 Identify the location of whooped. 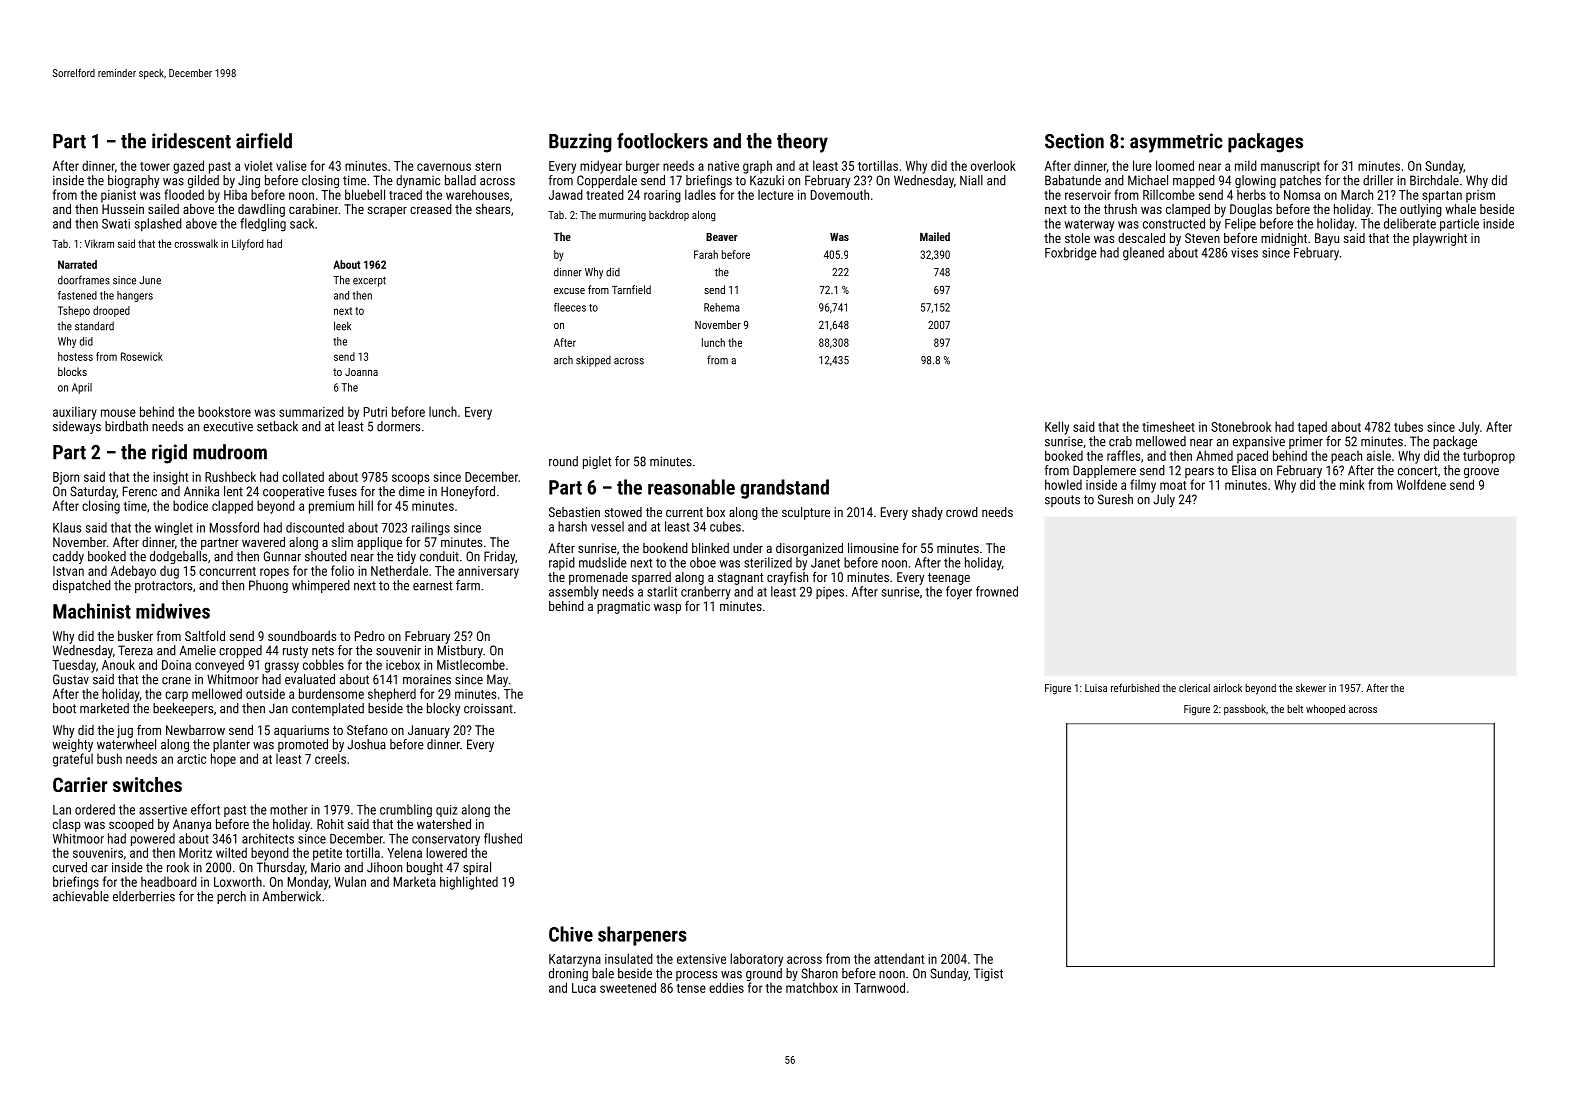
(1325, 709).
